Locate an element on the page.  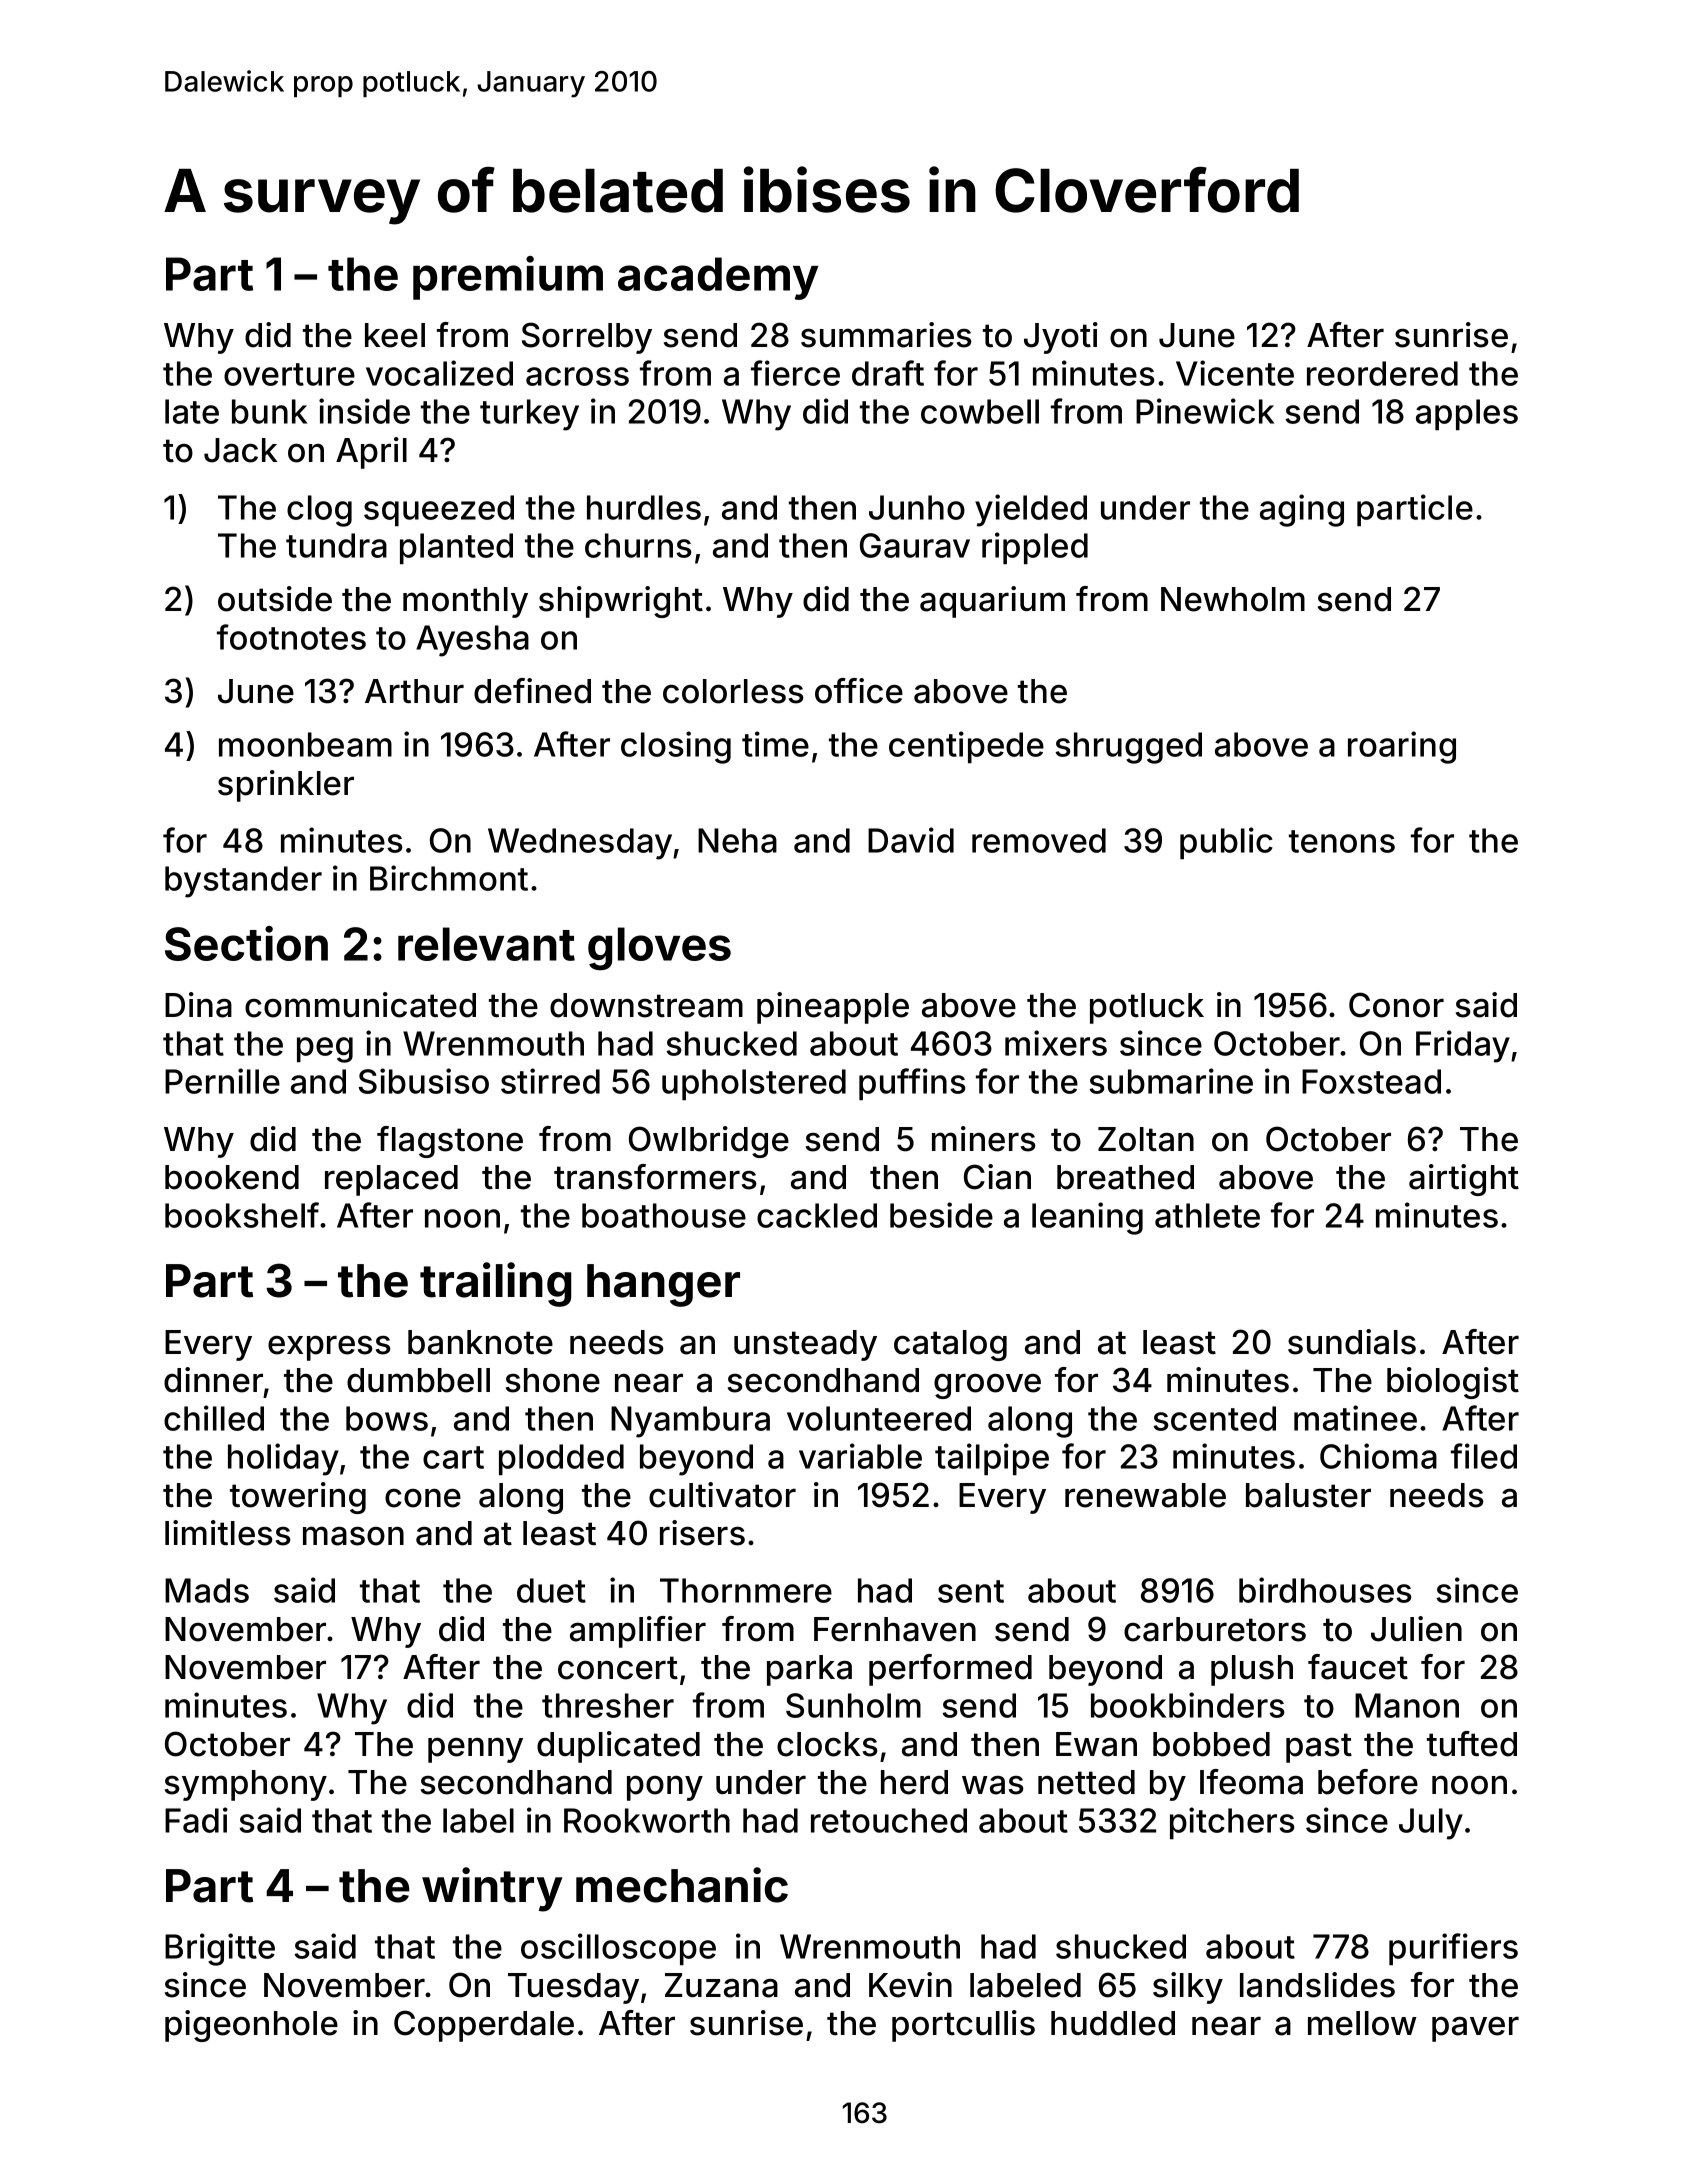
reordered is located at coordinates (1382, 373).
